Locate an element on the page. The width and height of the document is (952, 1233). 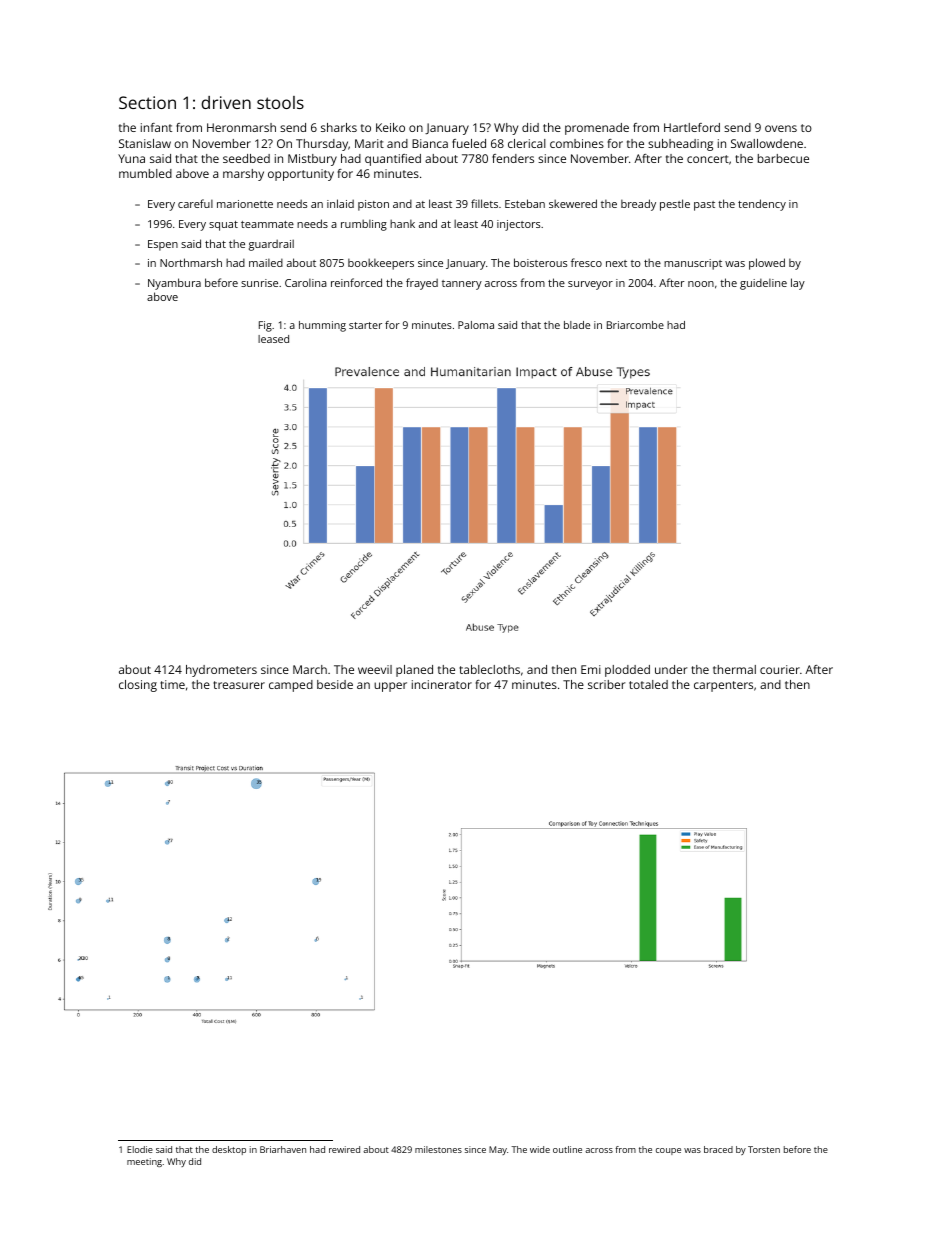
courier is located at coordinates (780, 669).
